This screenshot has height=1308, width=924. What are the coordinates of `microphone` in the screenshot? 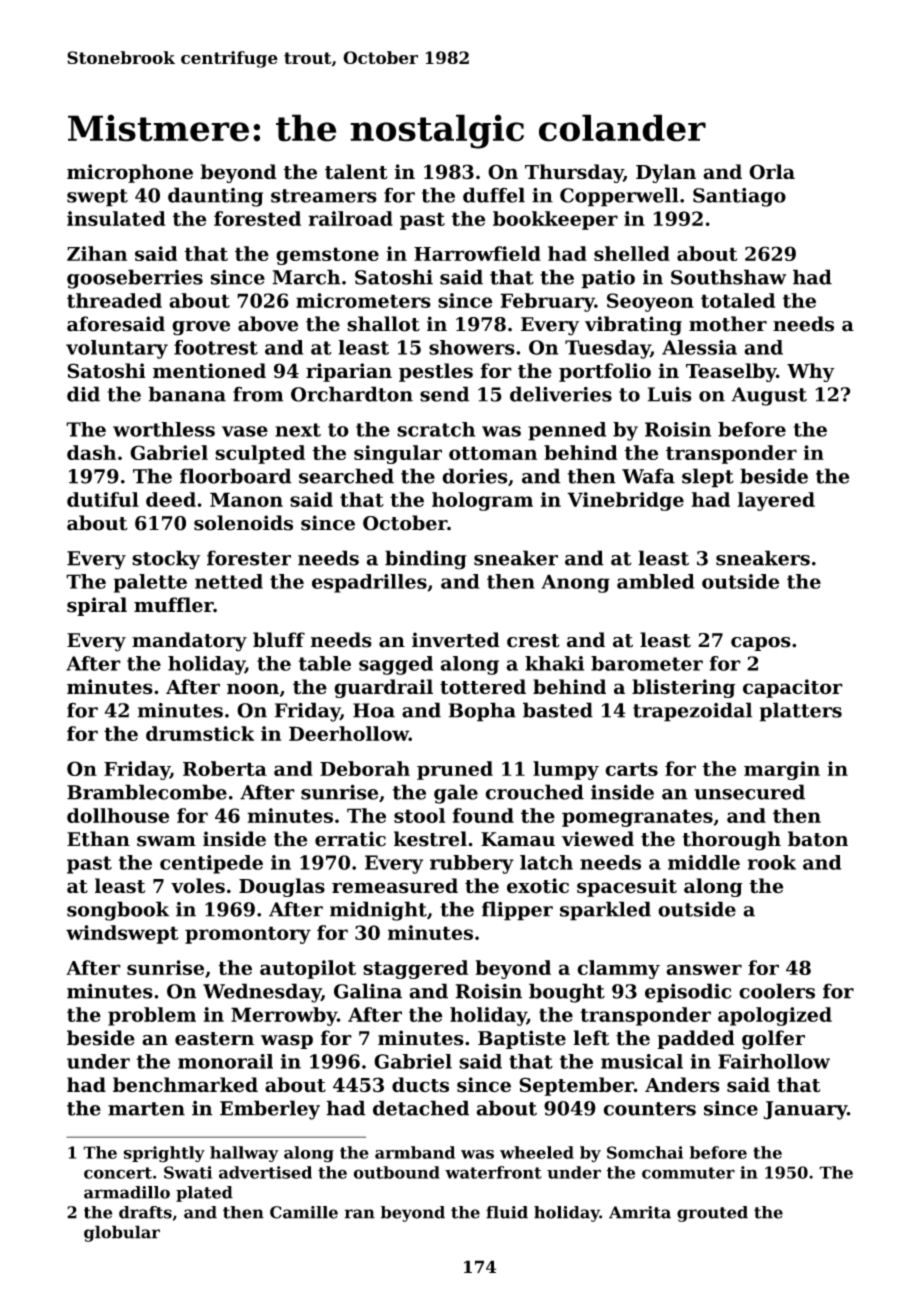 It's located at (130, 173).
